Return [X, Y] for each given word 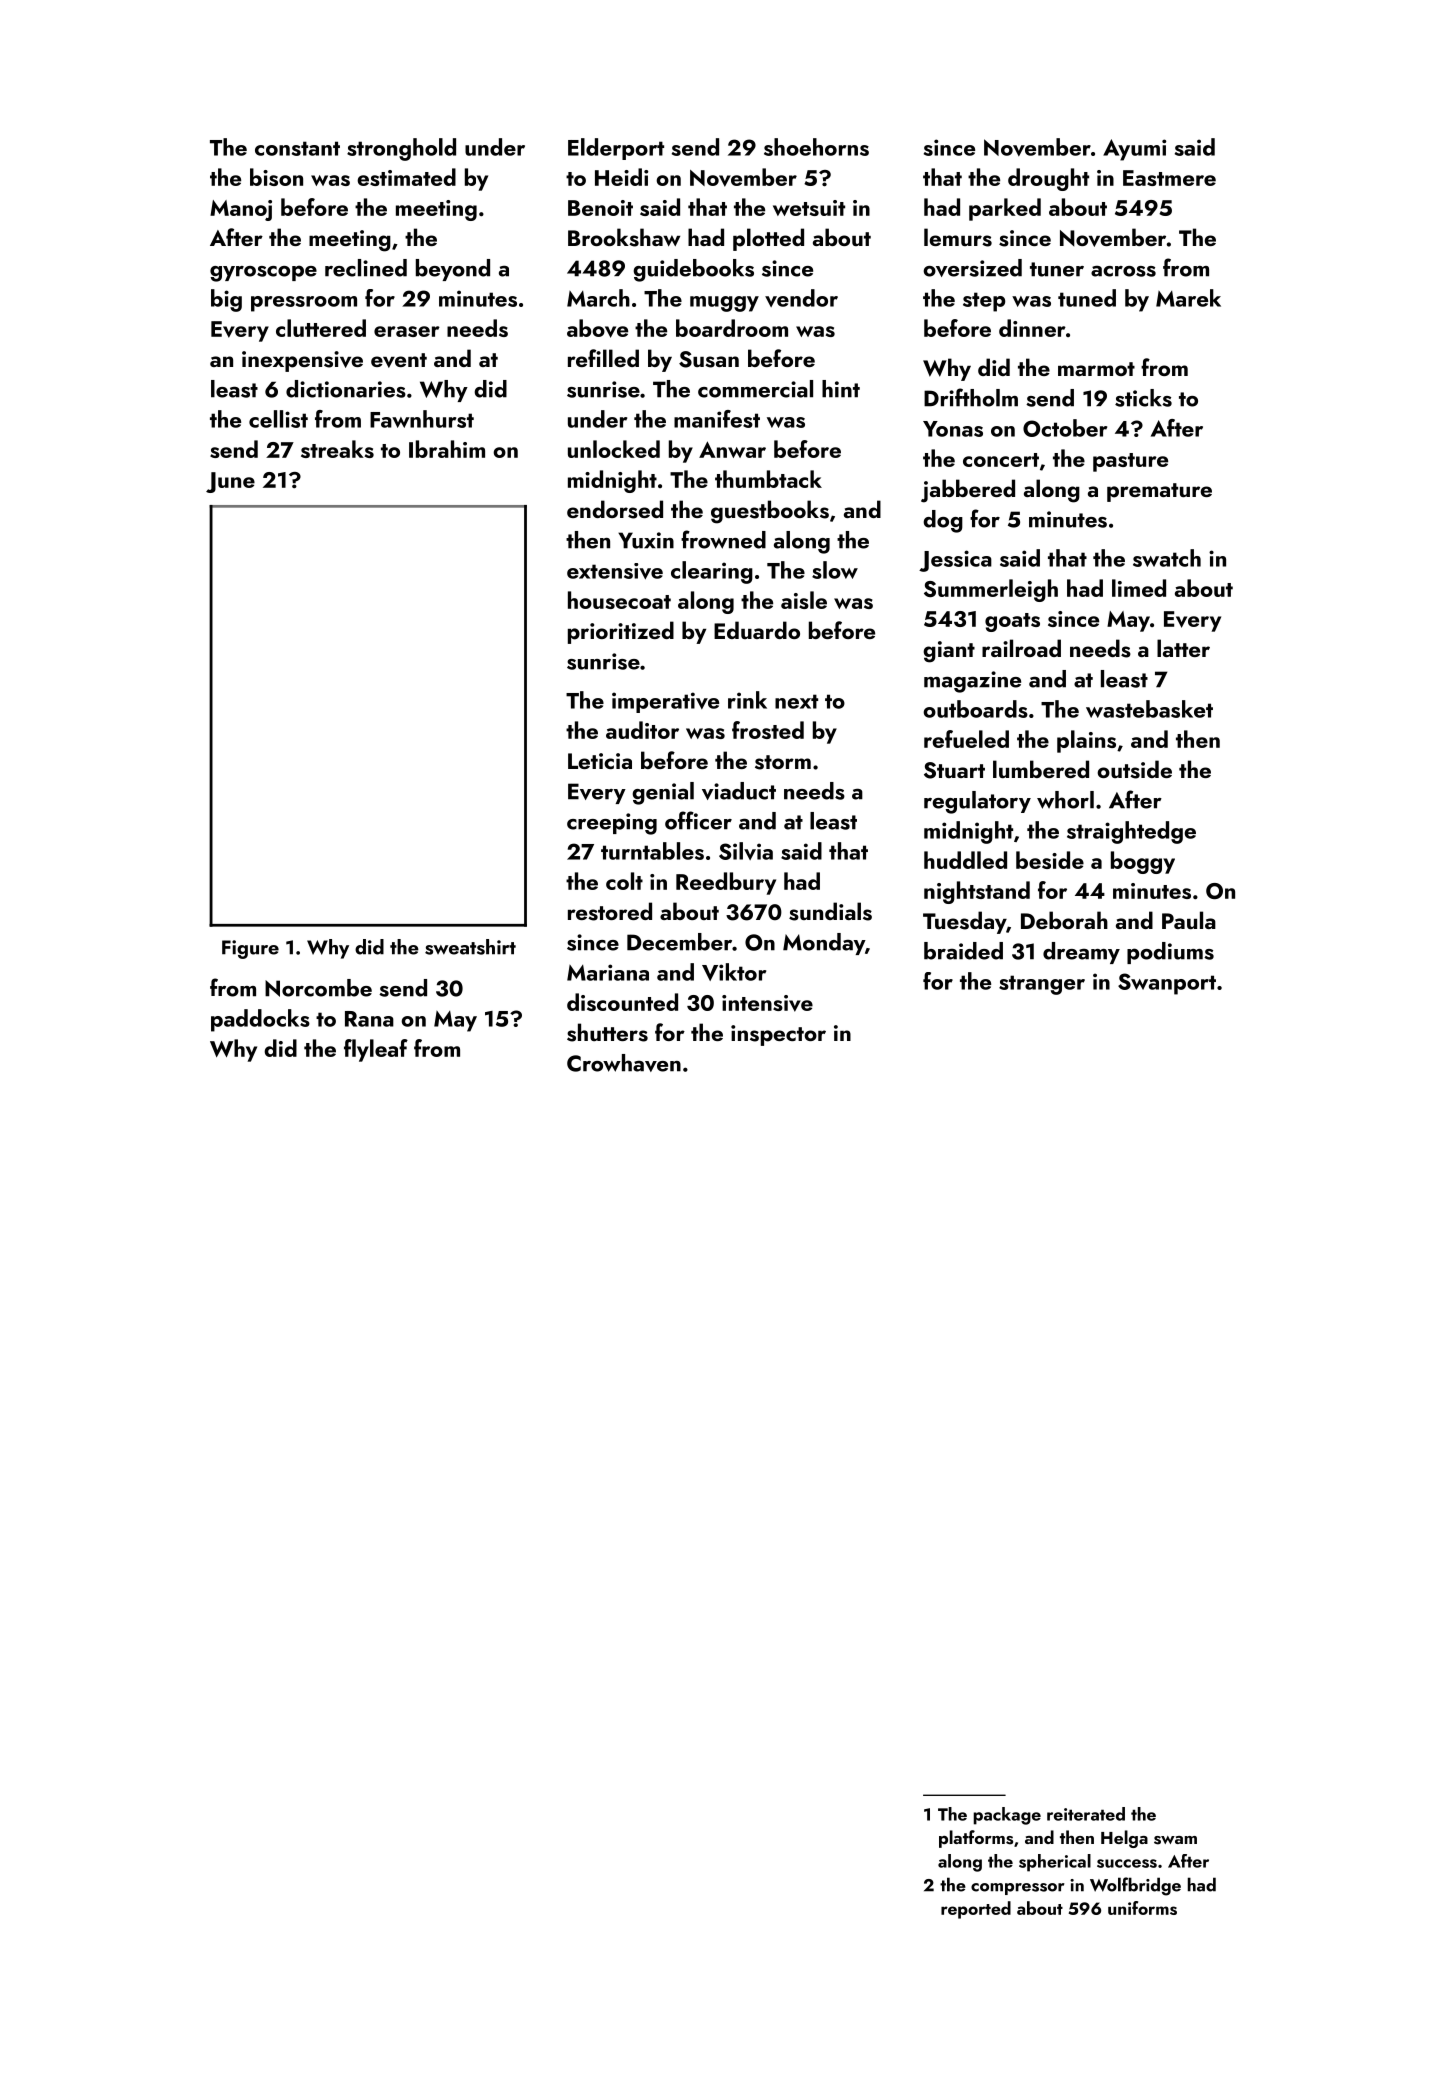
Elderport [616, 149]
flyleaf [376, 1050]
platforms [976, 1839]
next [796, 701]
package [1007, 1816]
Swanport [1167, 984]
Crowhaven [624, 1063]
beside [1050, 860]
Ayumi [1134, 150]
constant [297, 148]
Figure [250, 949]
